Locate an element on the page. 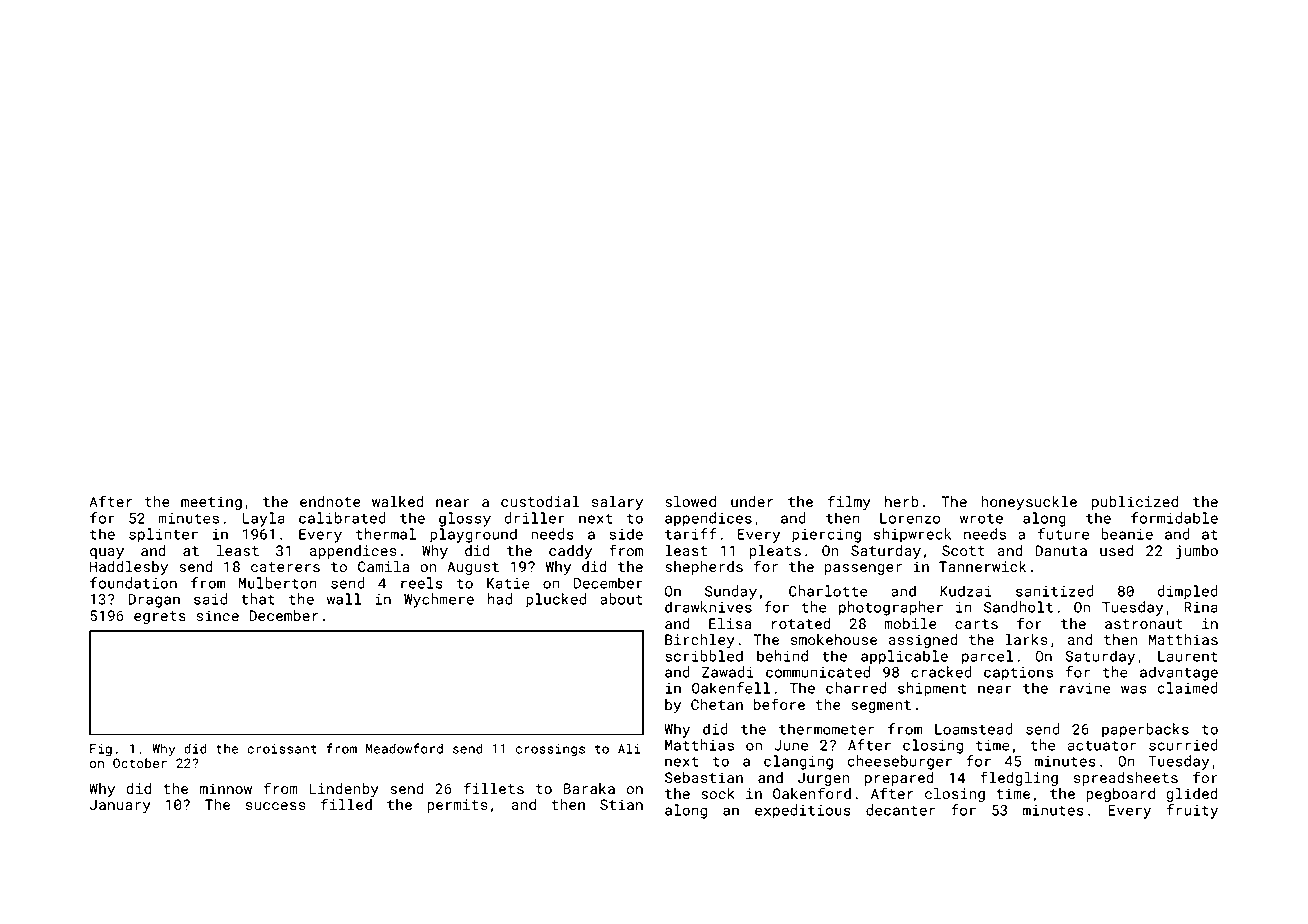 Image resolution: width=1308 pixels, height=924 pixels. fillets is located at coordinates (494, 788).
